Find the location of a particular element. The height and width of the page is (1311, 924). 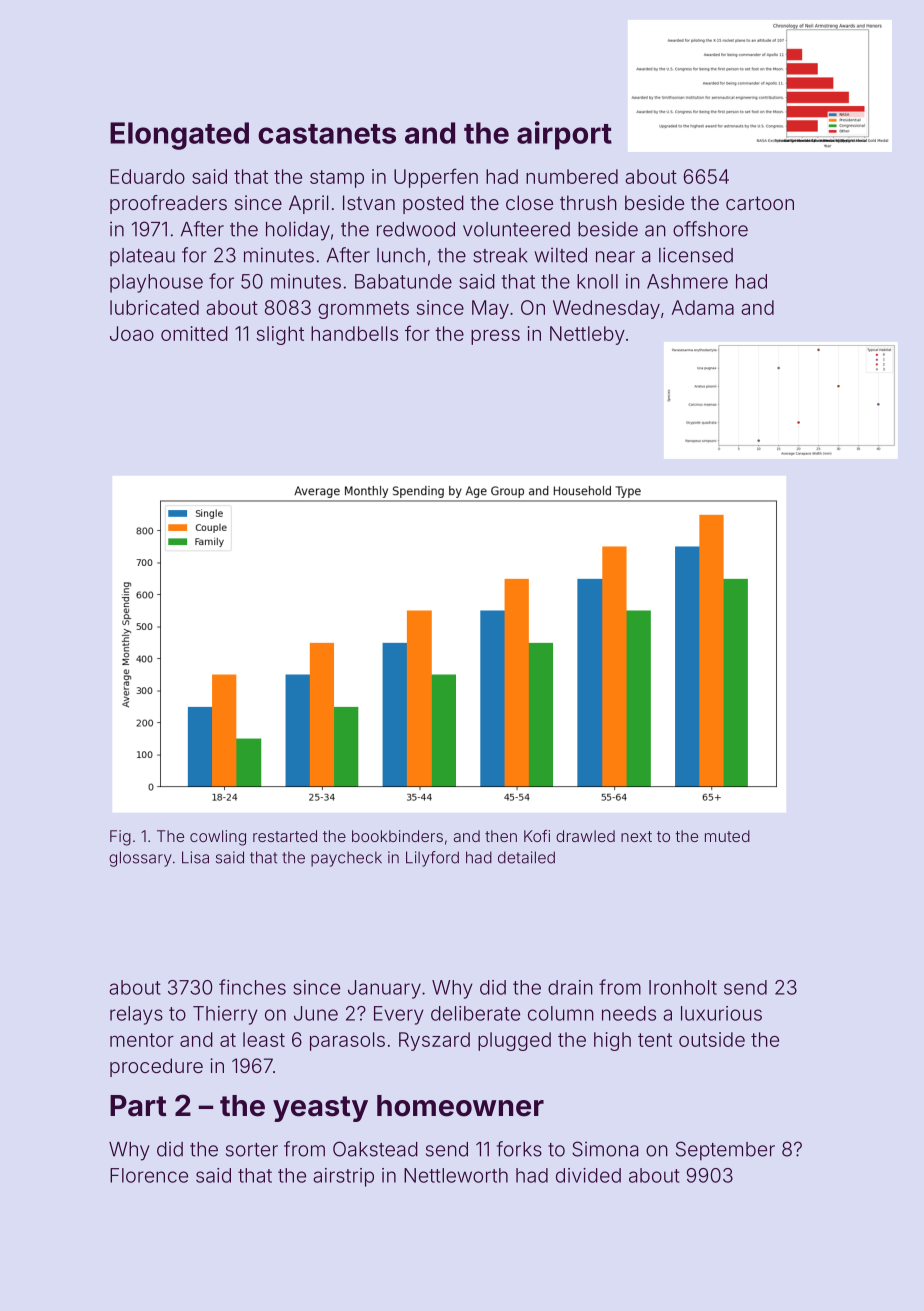

press is located at coordinates (495, 337).
